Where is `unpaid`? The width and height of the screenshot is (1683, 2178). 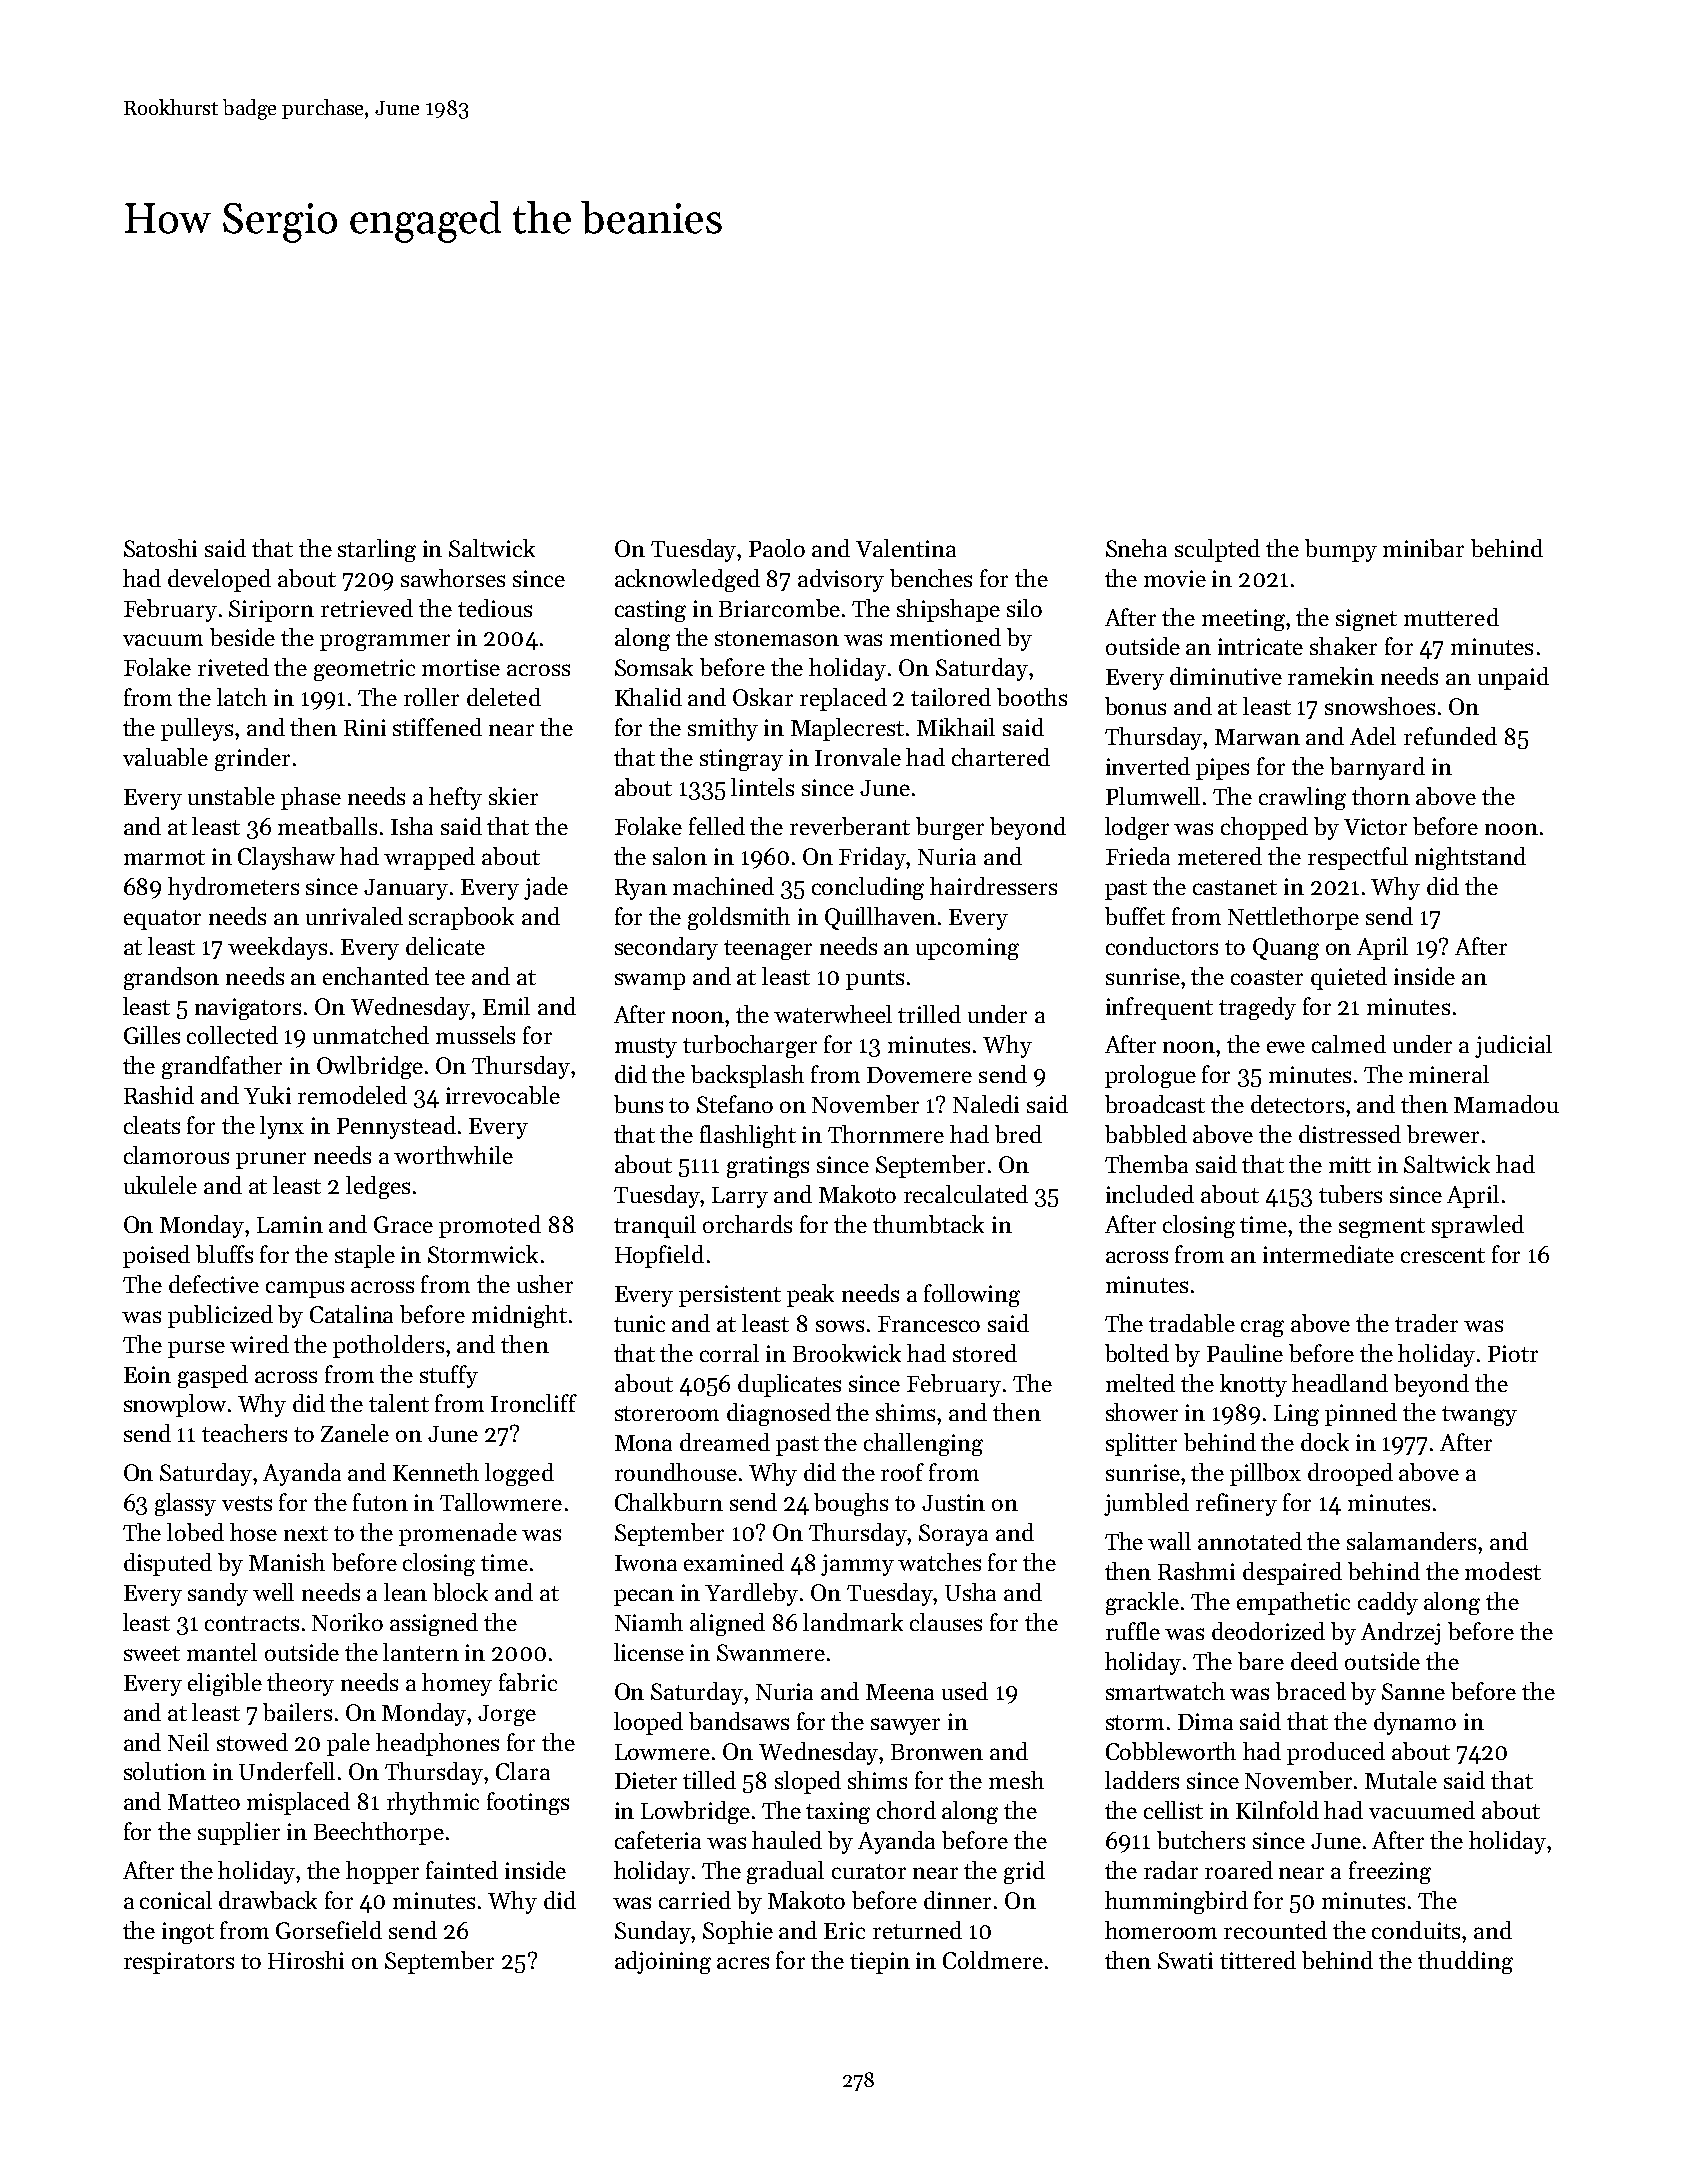
unpaid is located at coordinates (1513, 678).
